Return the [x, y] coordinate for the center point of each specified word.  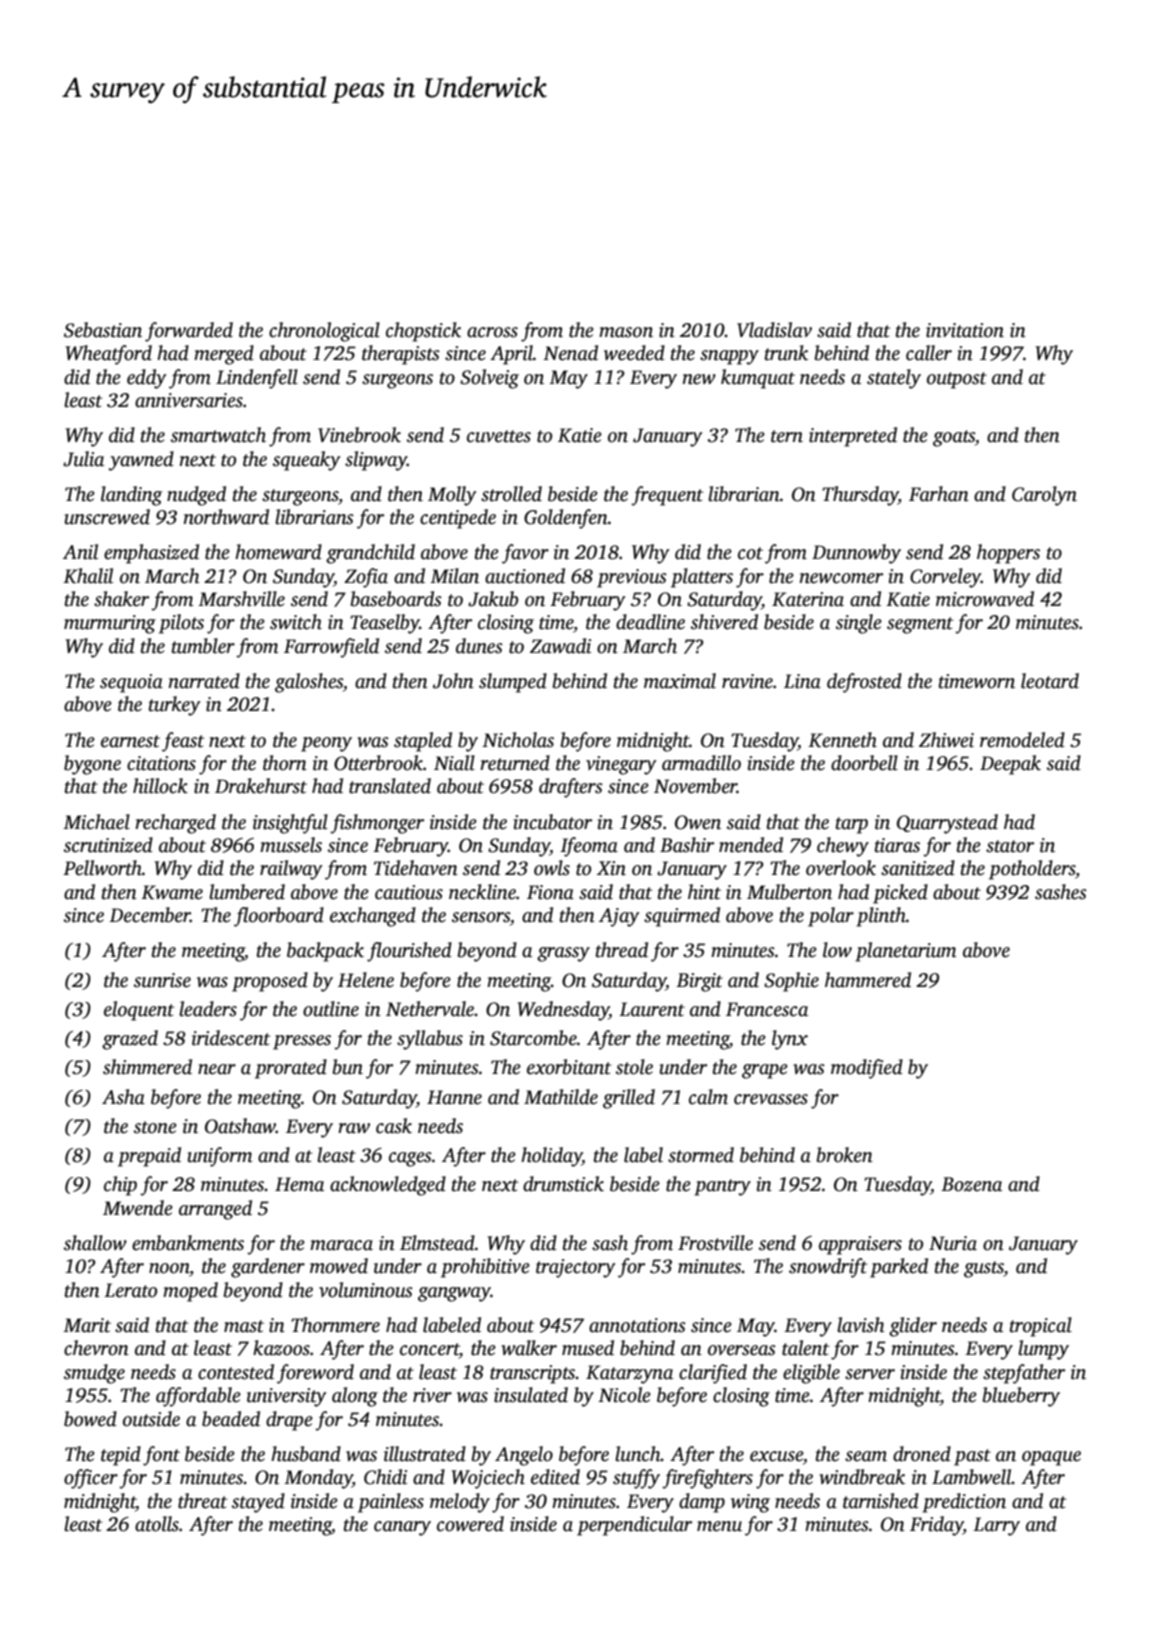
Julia [83, 459]
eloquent [139, 1011]
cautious [409, 892]
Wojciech [488, 1479]
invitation [965, 330]
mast [244, 1326]
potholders [1032, 870]
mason [626, 332]
